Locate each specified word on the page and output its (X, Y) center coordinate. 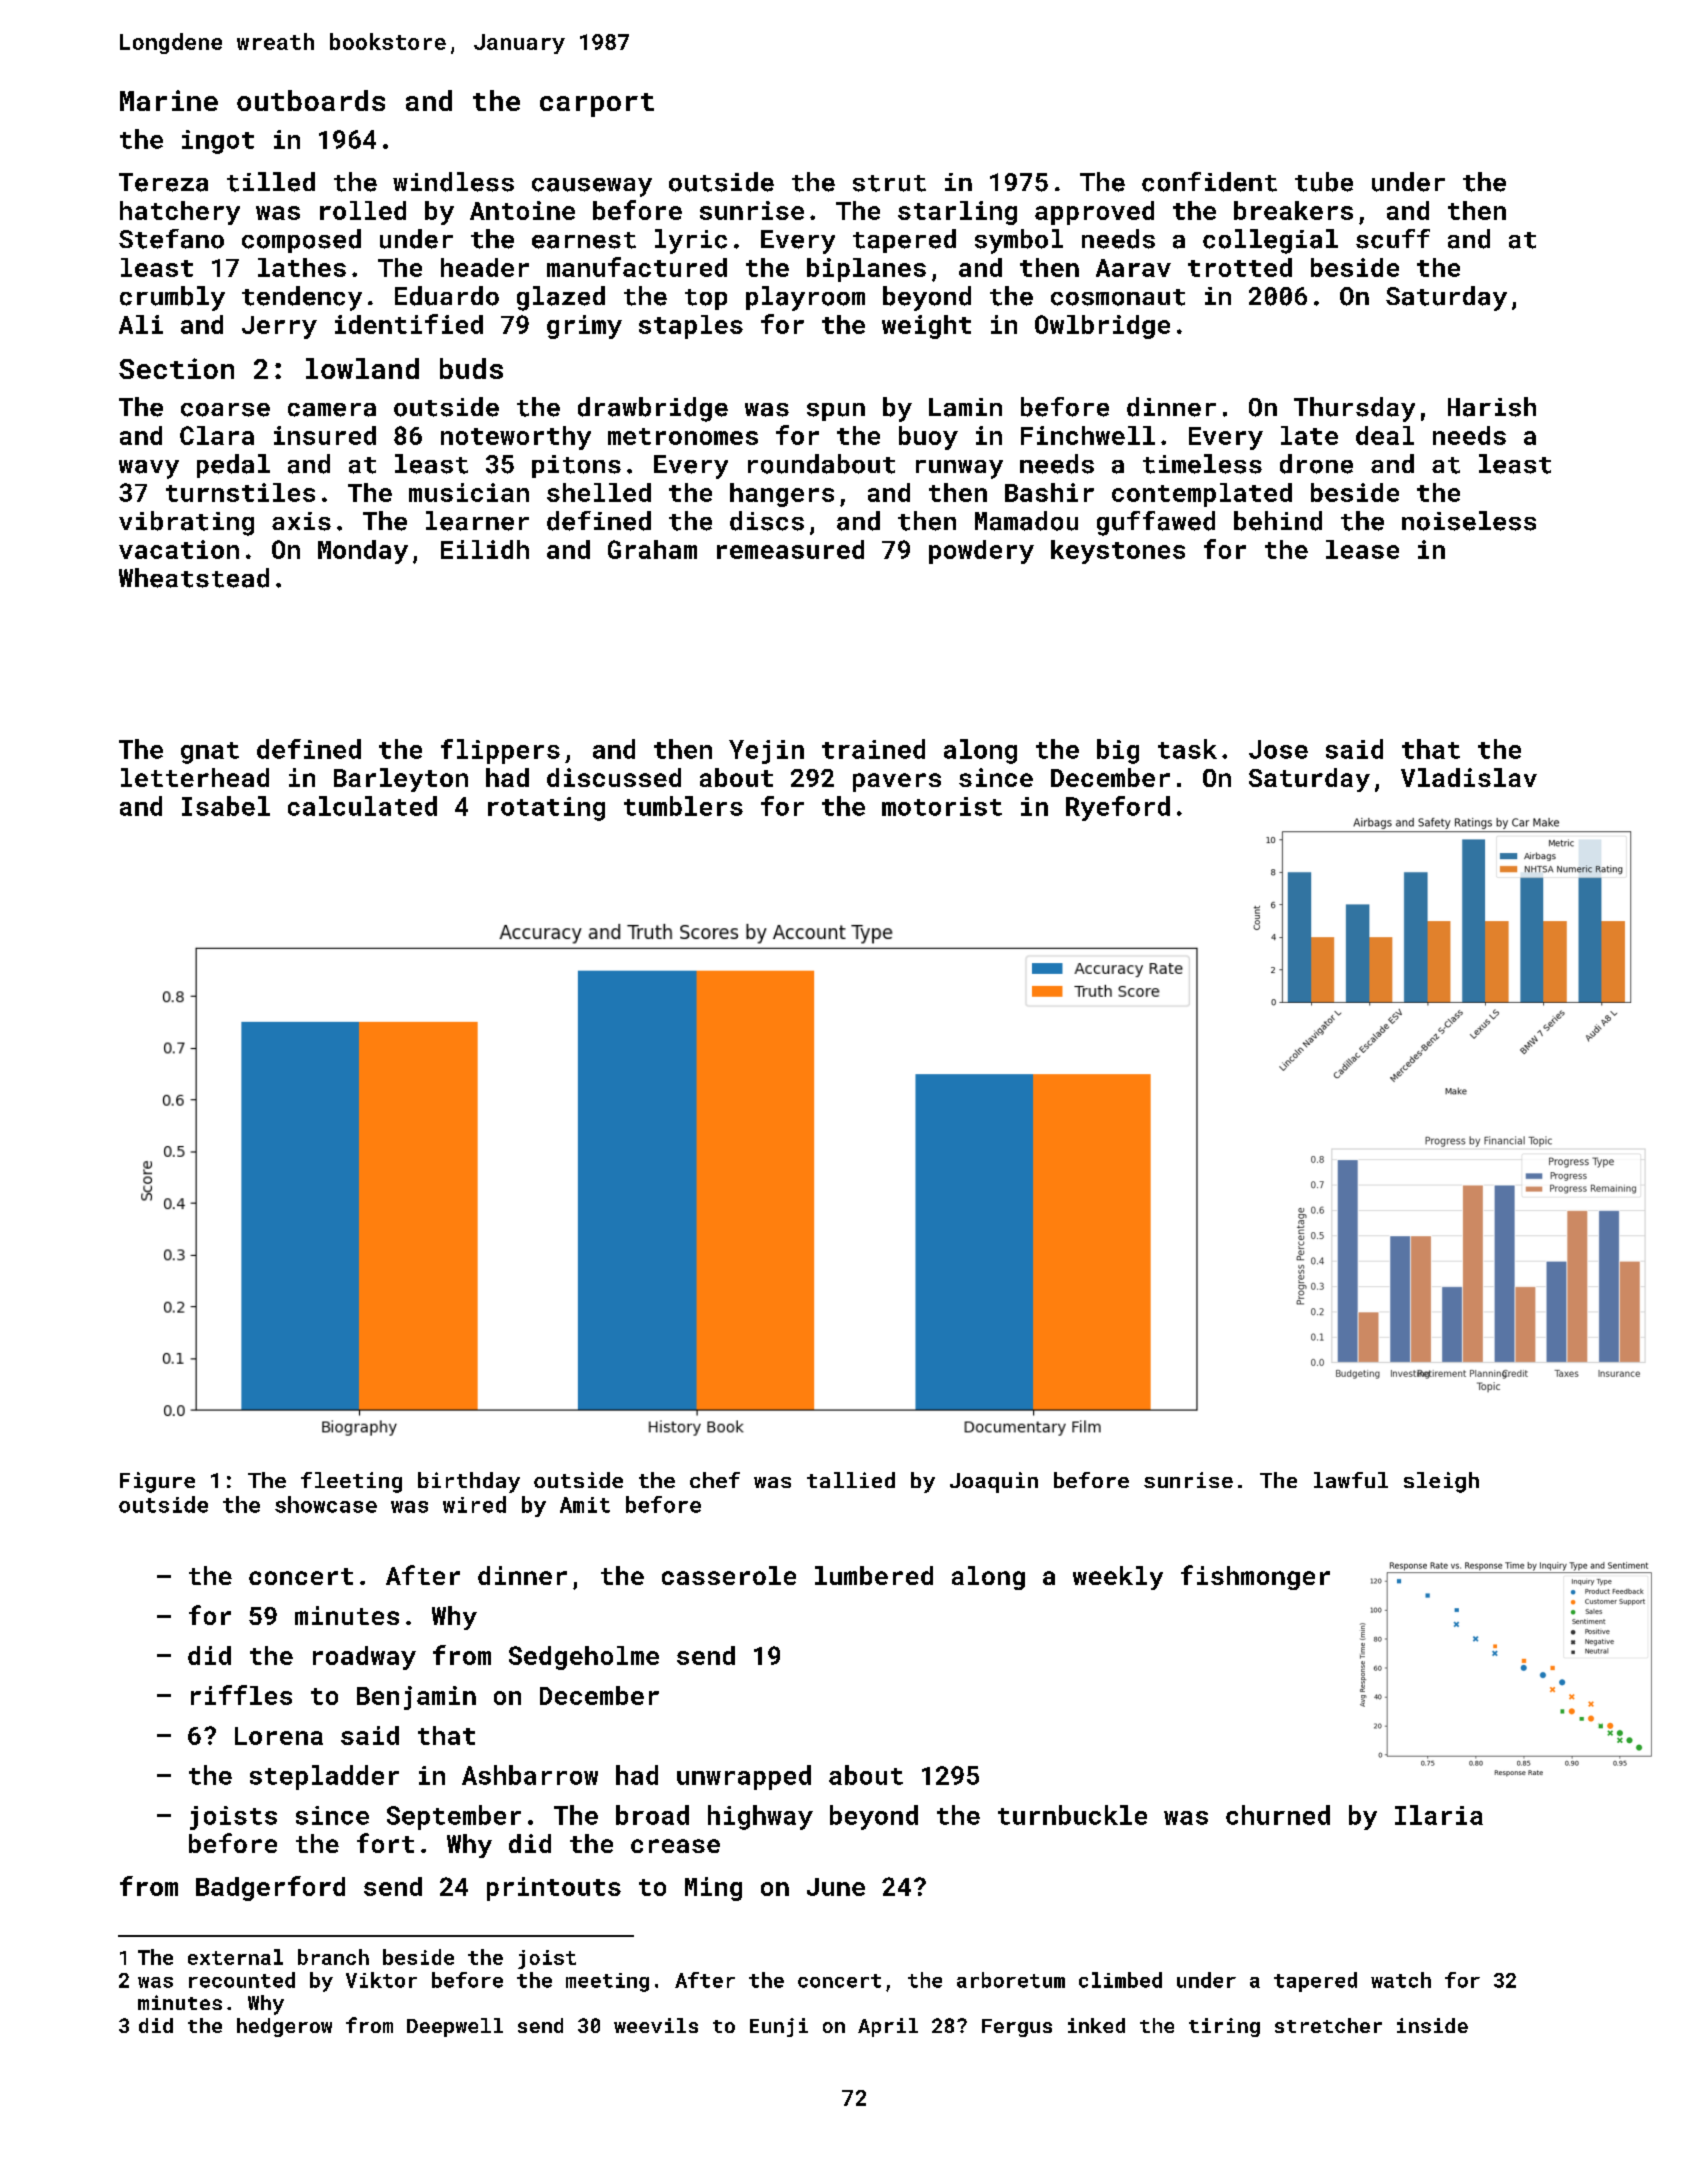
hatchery (180, 213)
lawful (1351, 1480)
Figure (157, 1482)
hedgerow (284, 2027)
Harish (1492, 407)
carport (597, 105)
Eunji (779, 2027)
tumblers (683, 806)
